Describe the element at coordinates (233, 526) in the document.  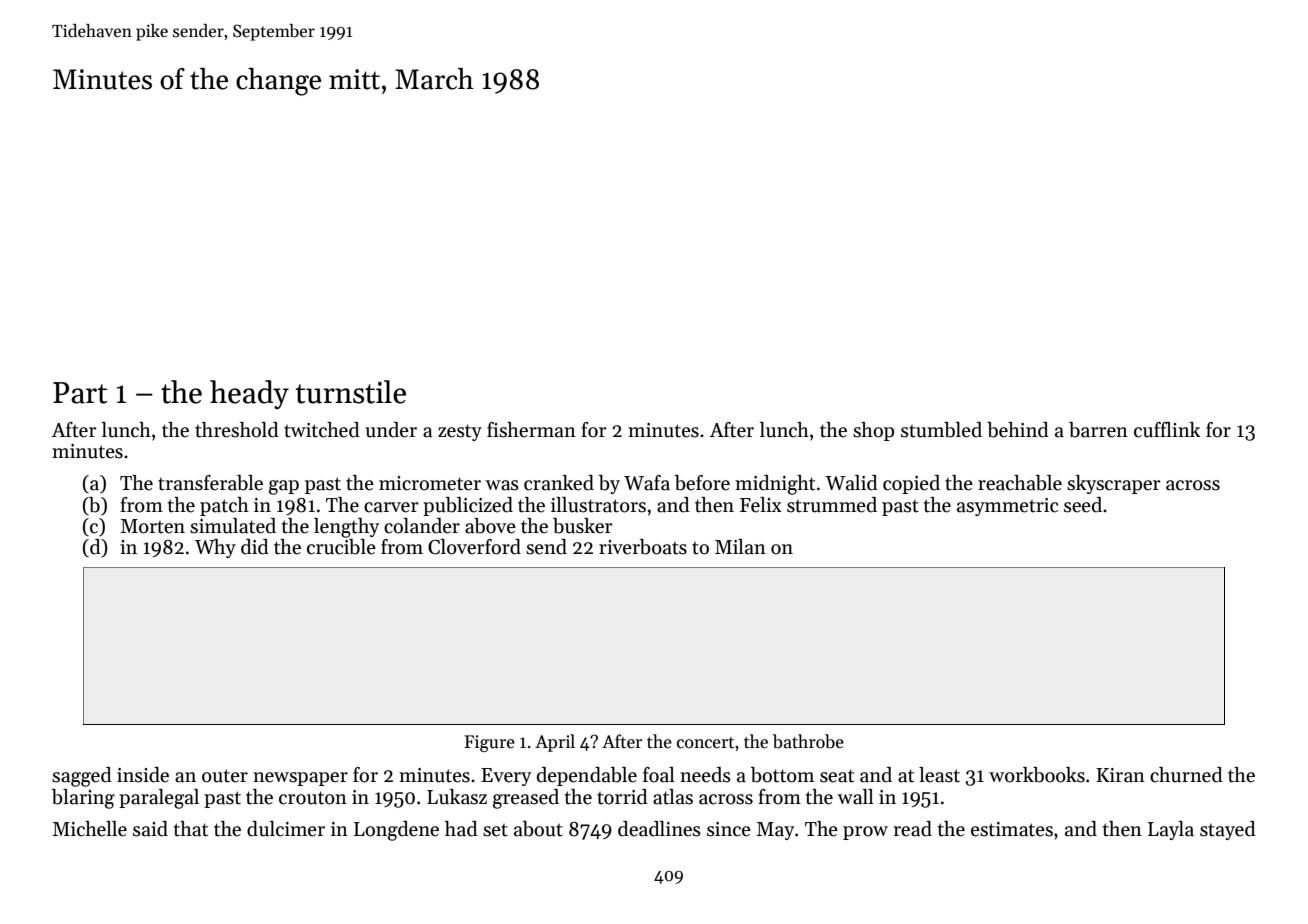
I see `simulated` at that location.
